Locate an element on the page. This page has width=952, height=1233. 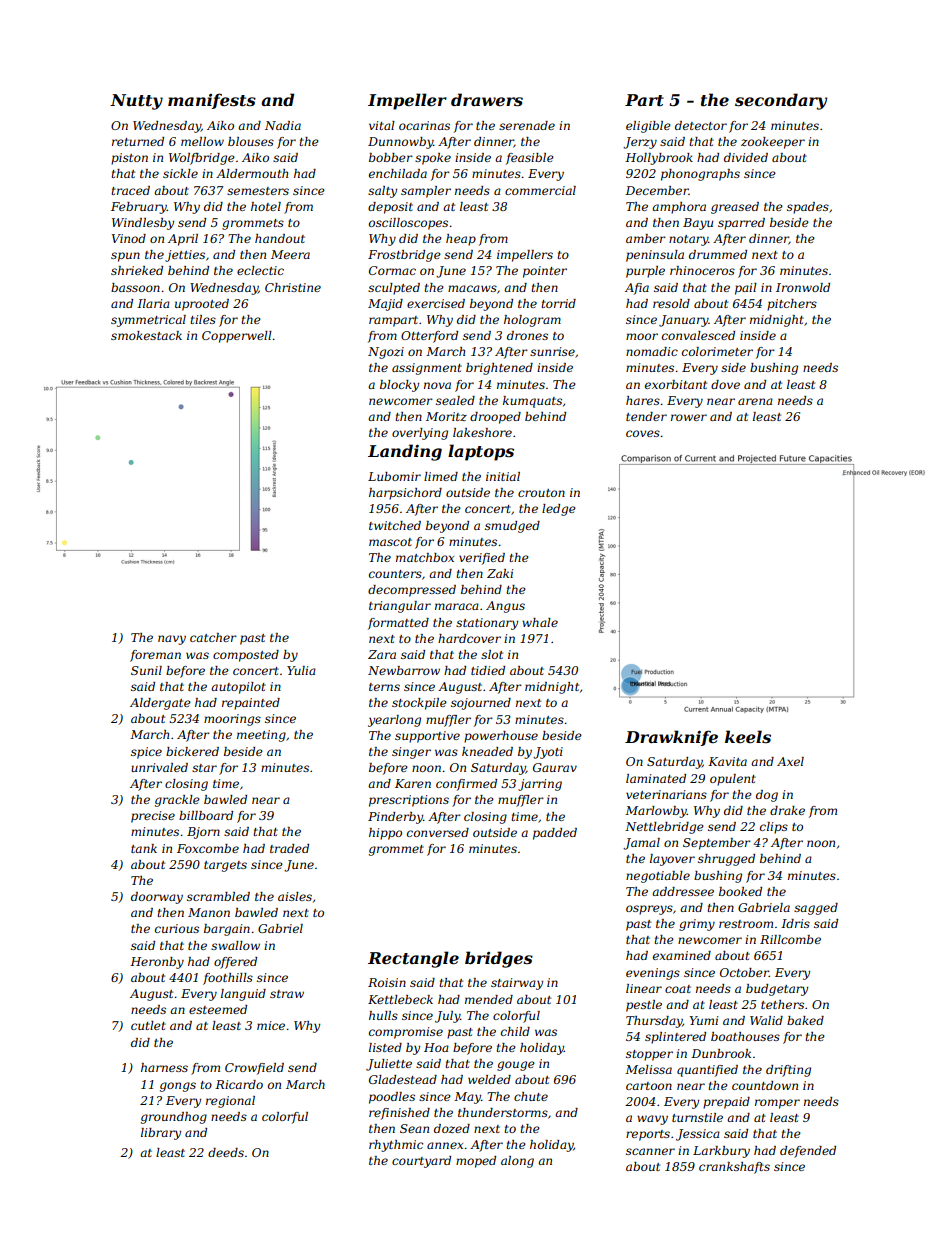
twitched is located at coordinates (395, 525).
